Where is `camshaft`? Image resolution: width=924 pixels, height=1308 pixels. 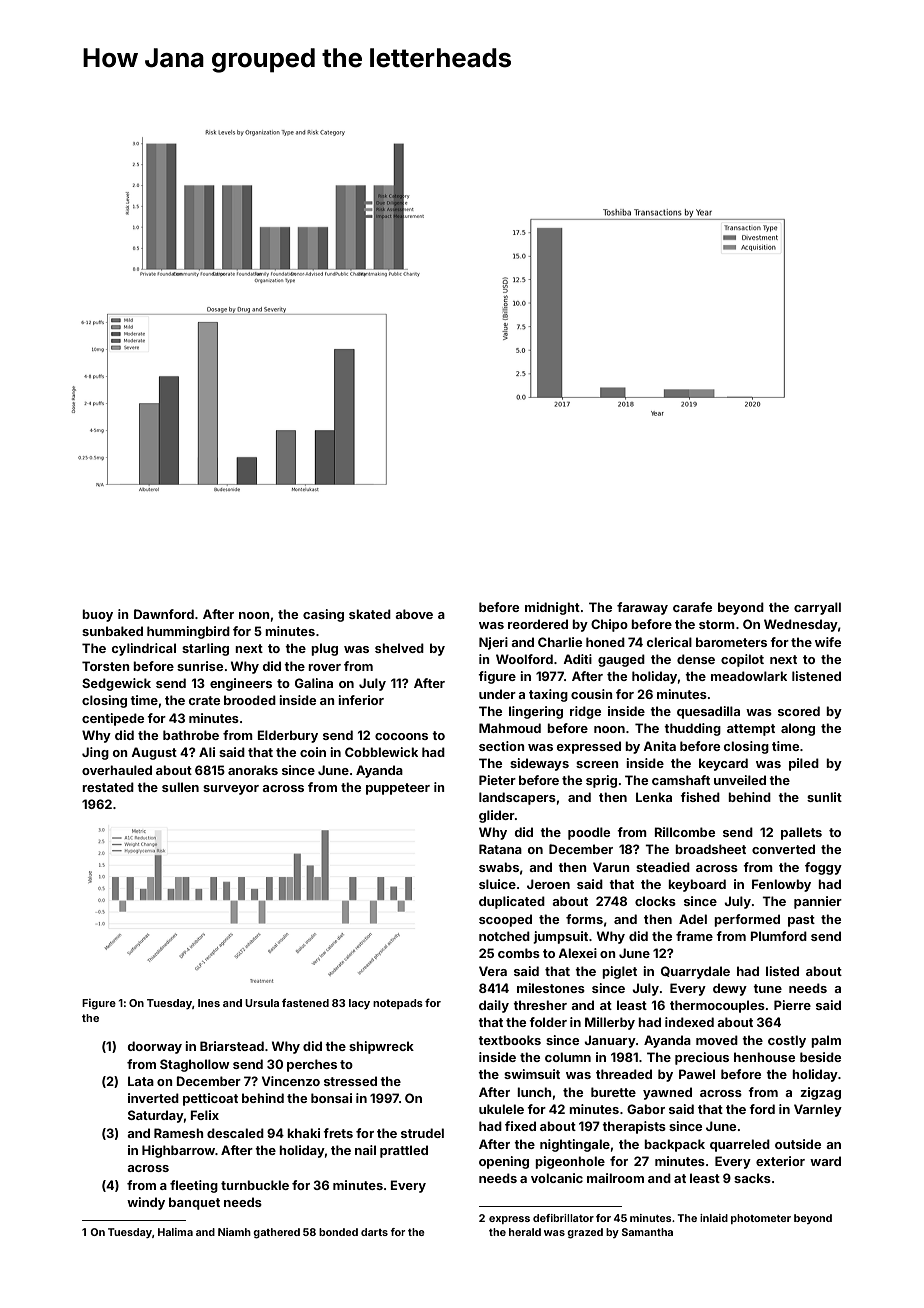
camshaft is located at coordinates (681, 780).
